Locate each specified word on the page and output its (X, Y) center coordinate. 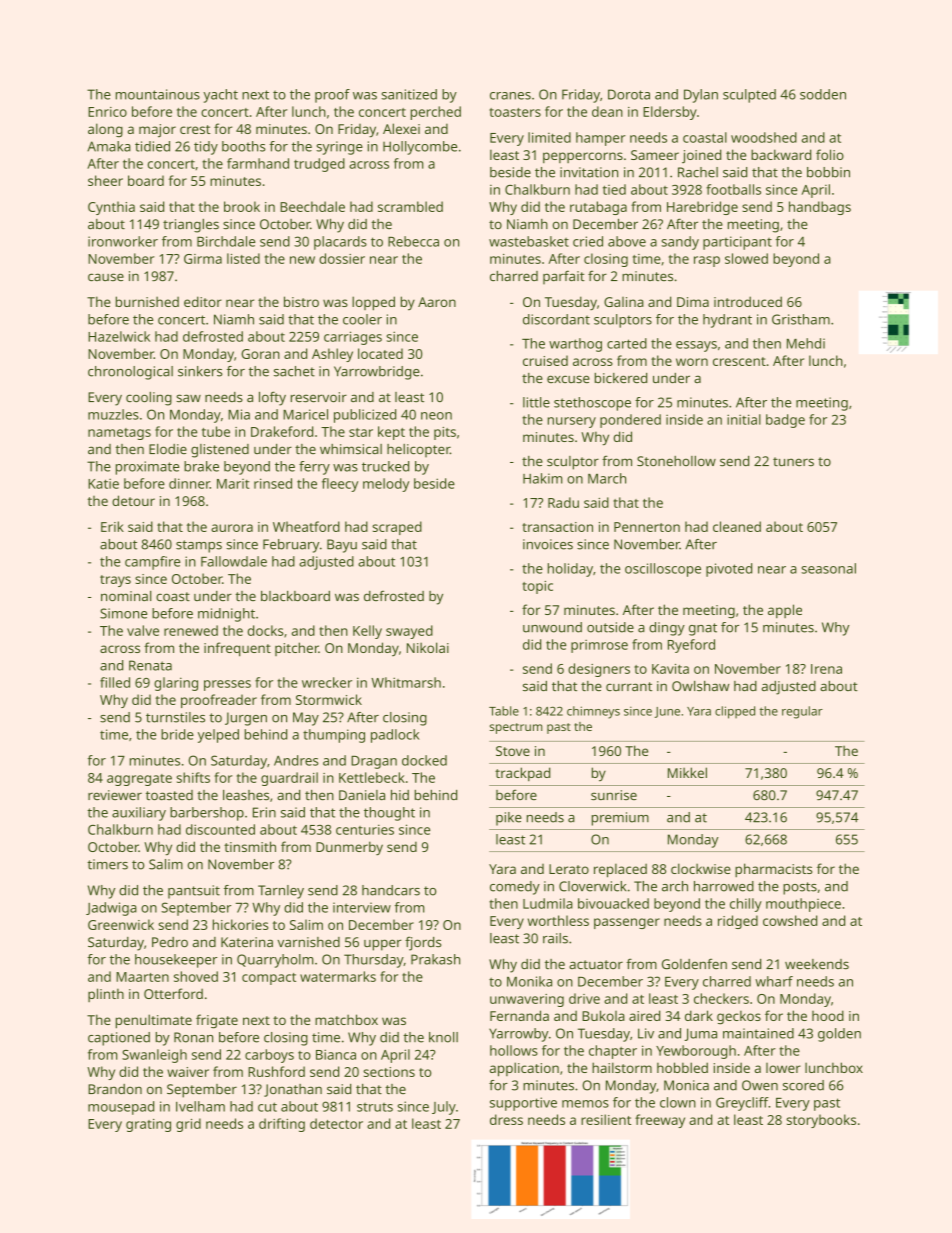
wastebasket (529, 241)
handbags (820, 208)
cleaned (737, 526)
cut (267, 1107)
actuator (596, 964)
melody (386, 485)
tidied (152, 146)
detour (133, 500)
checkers (721, 998)
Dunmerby (349, 848)
